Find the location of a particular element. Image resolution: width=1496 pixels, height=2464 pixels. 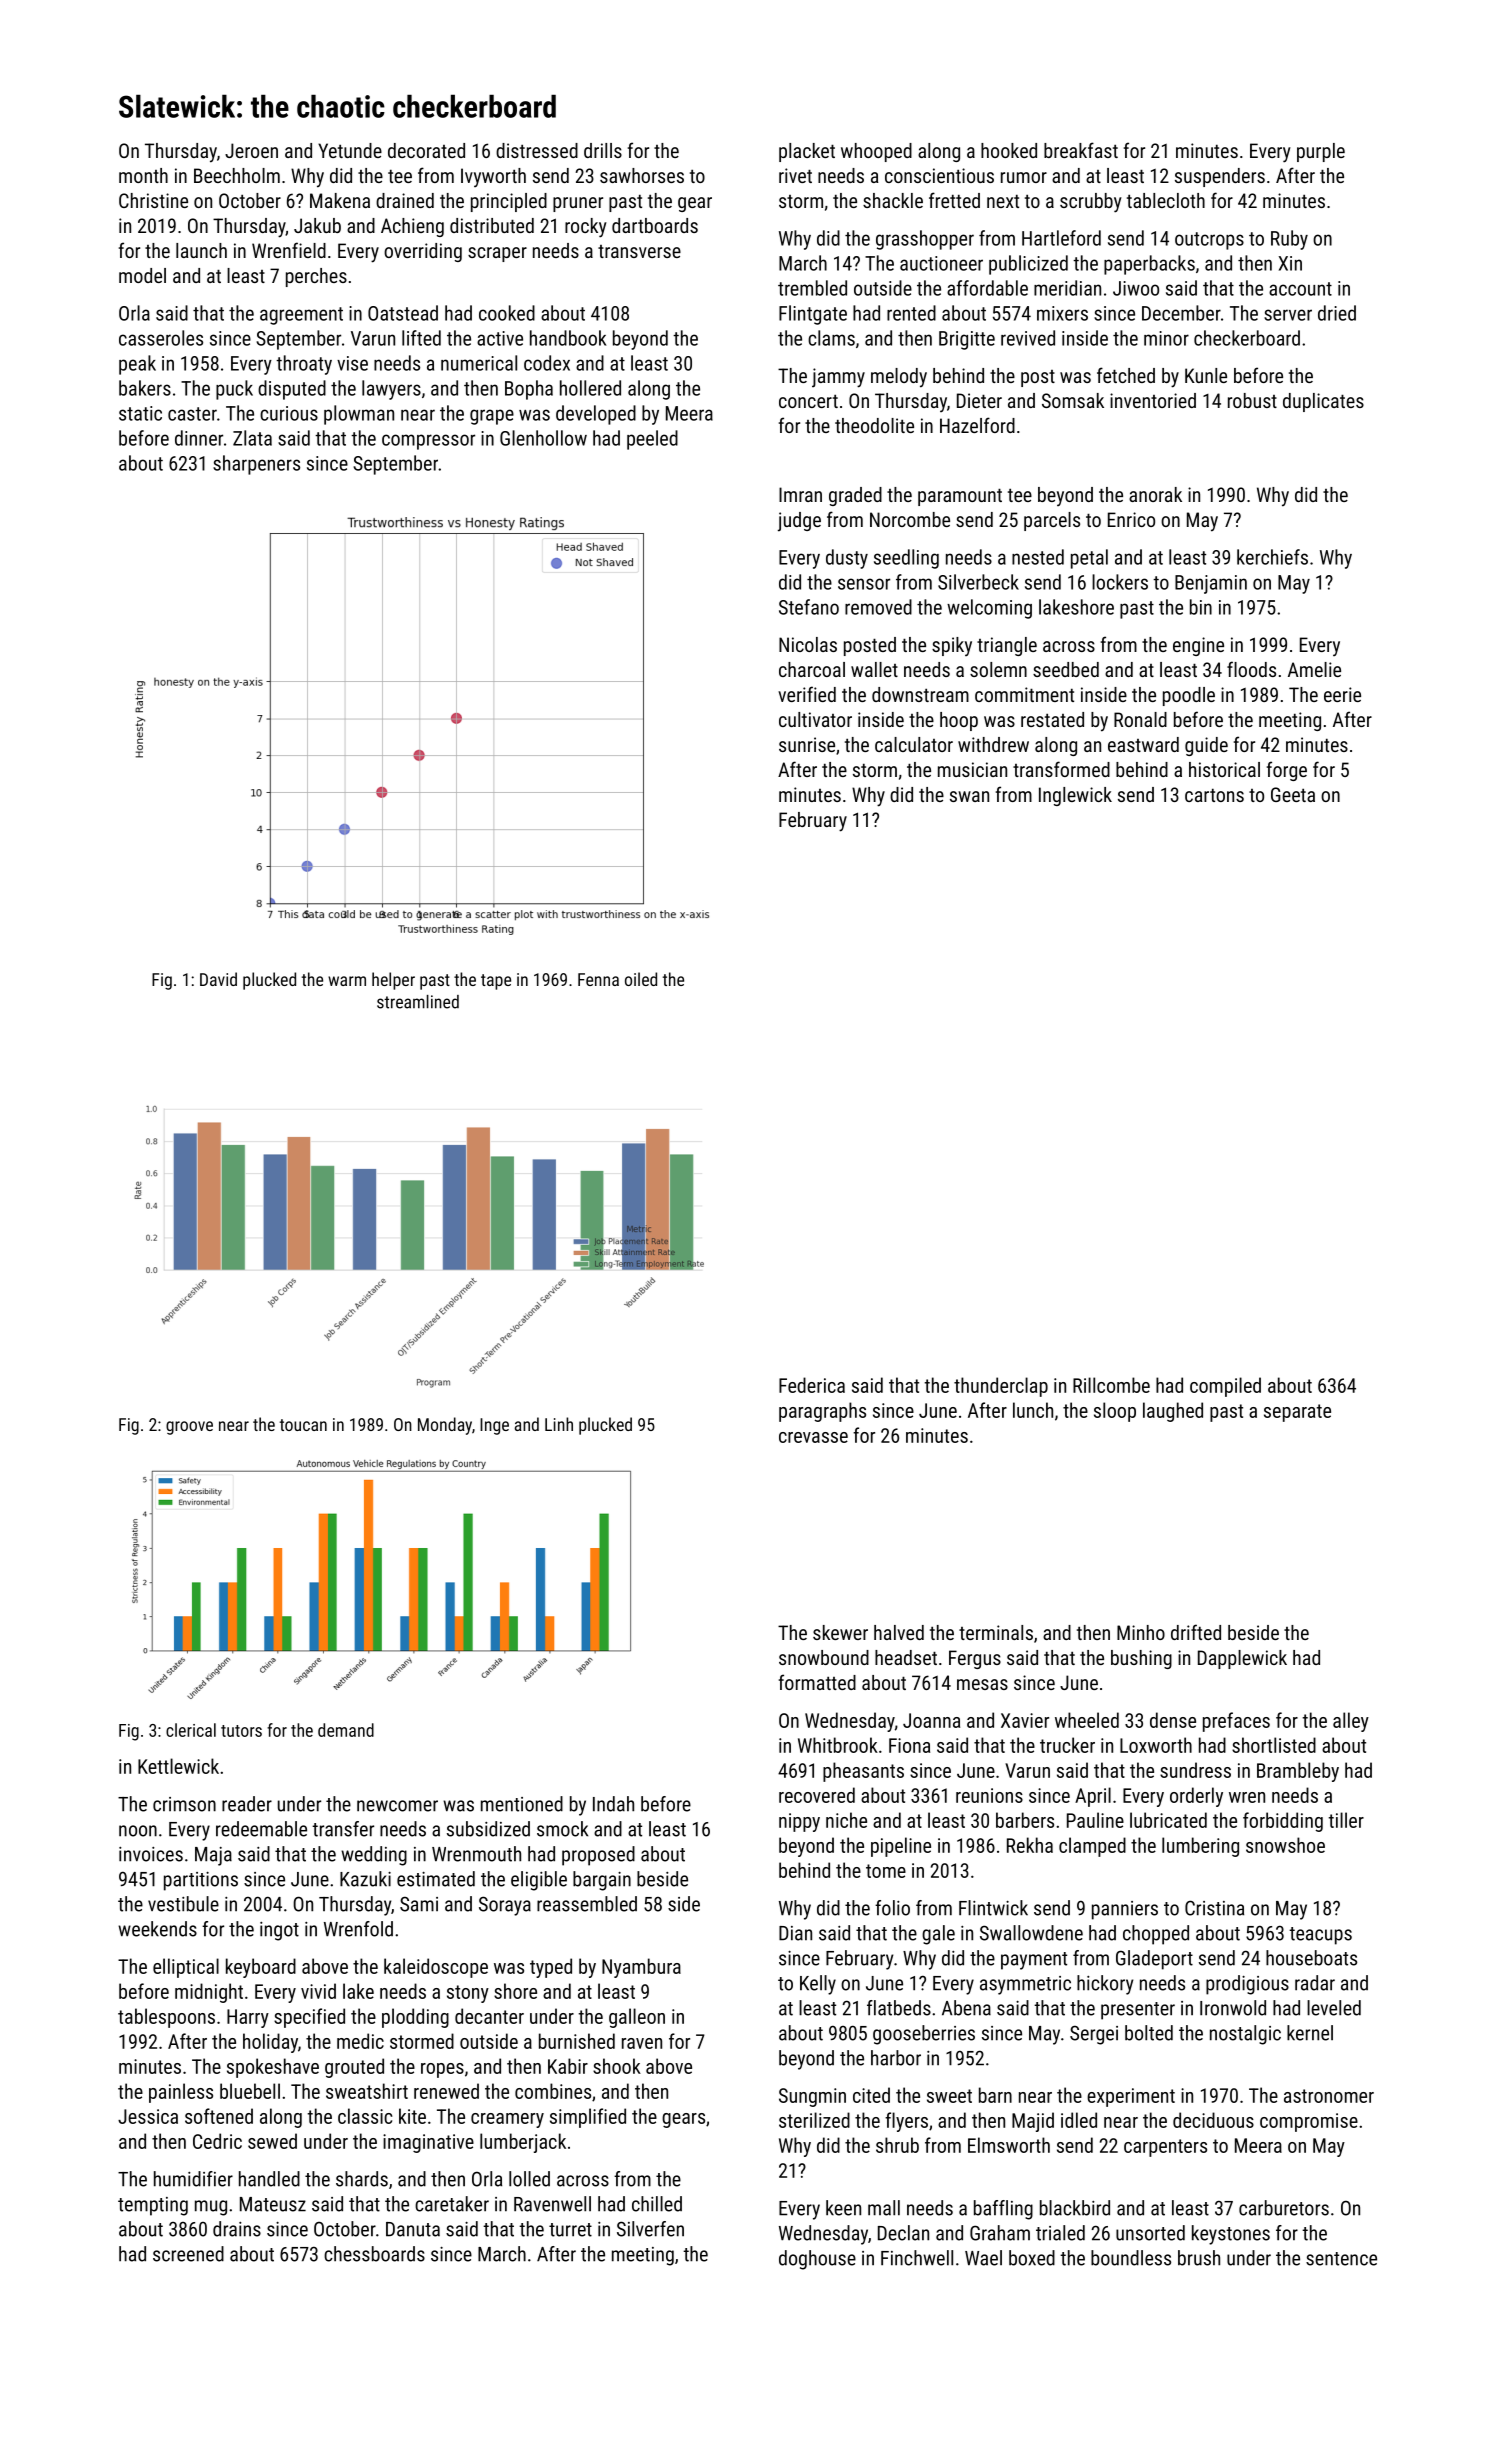

purple is located at coordinates (1321, 152).
